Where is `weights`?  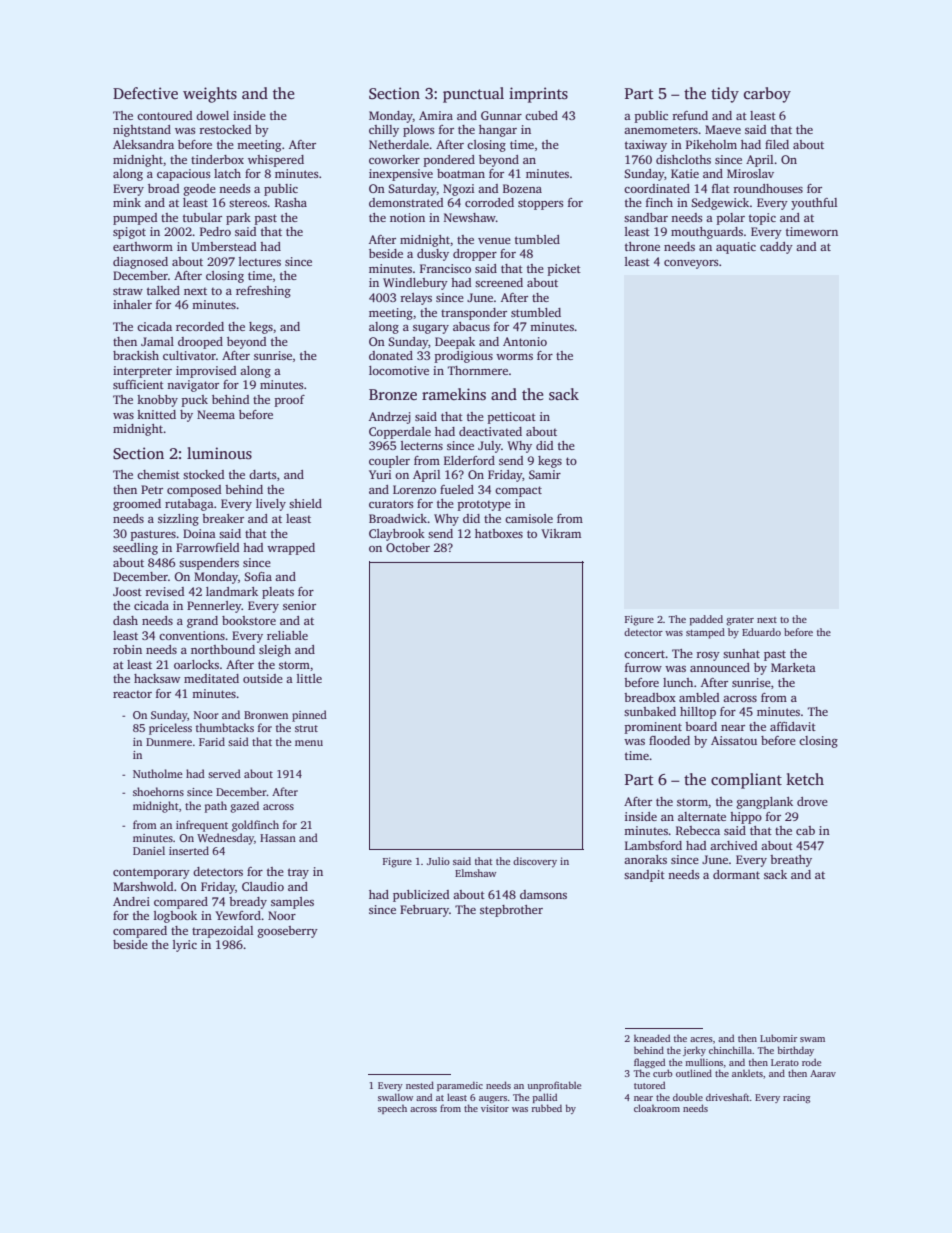
weights is located at coordinates (210, 95).
